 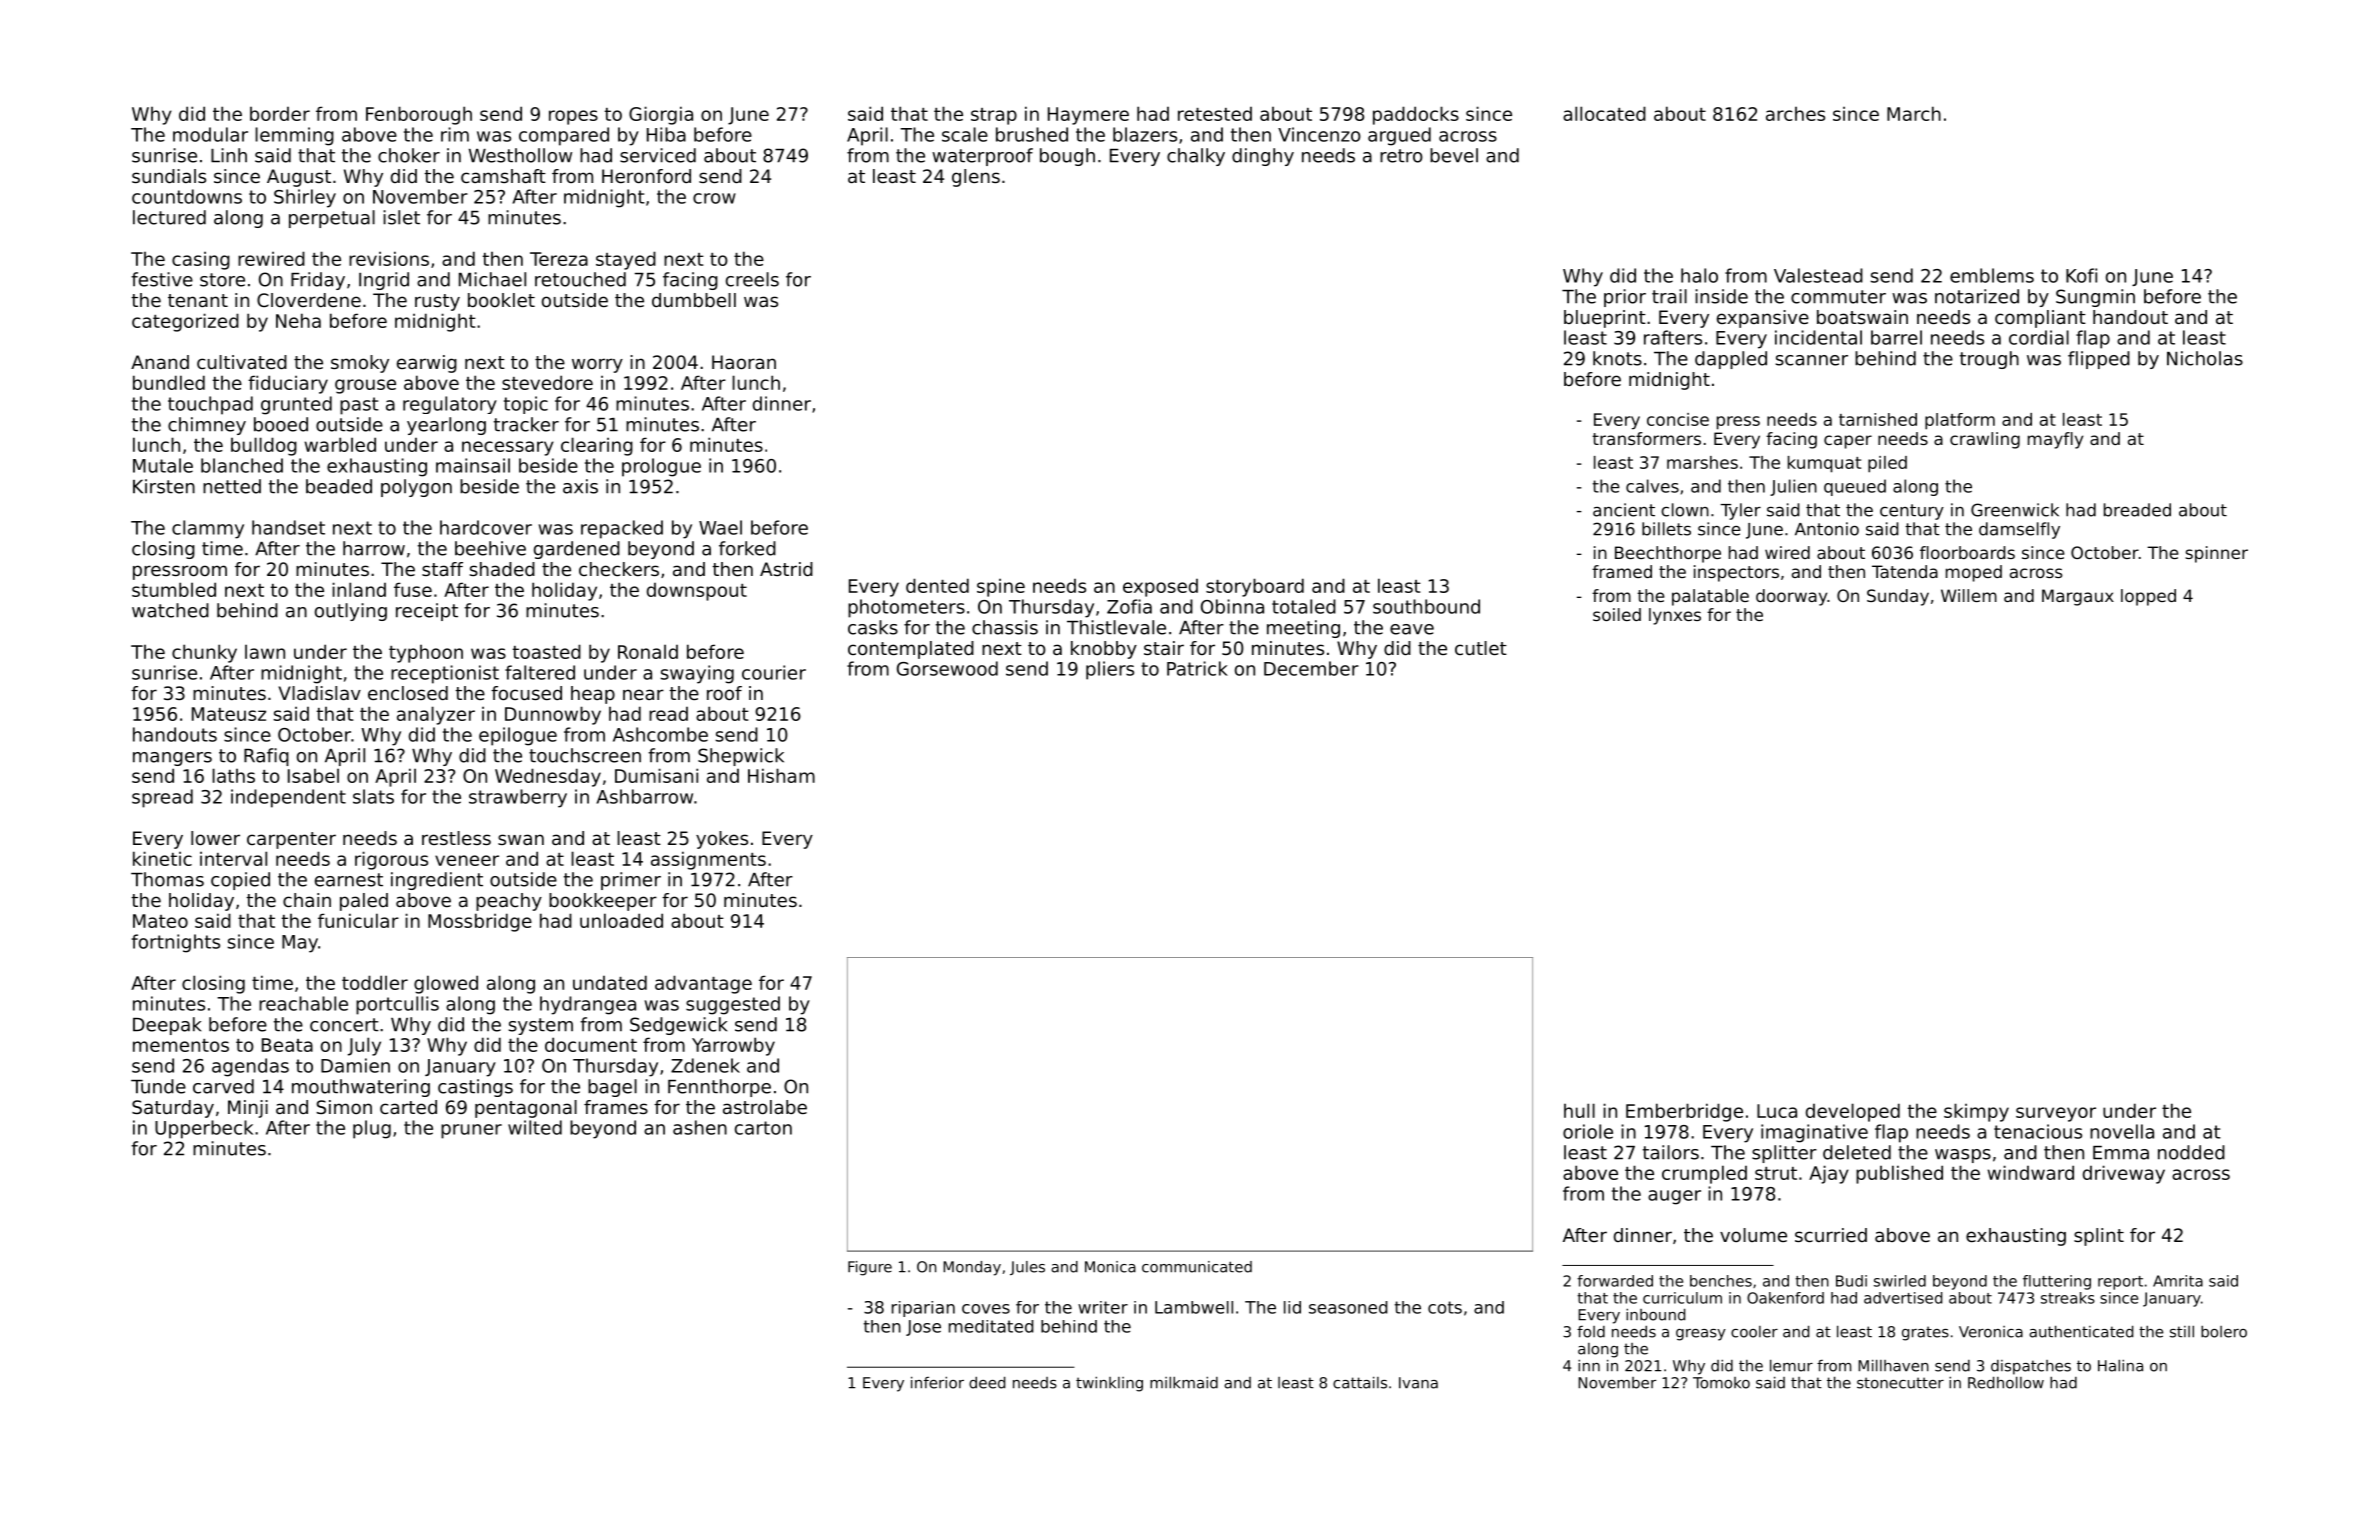 I want to click on Upperbeck, so click(x=204, y=1129).
